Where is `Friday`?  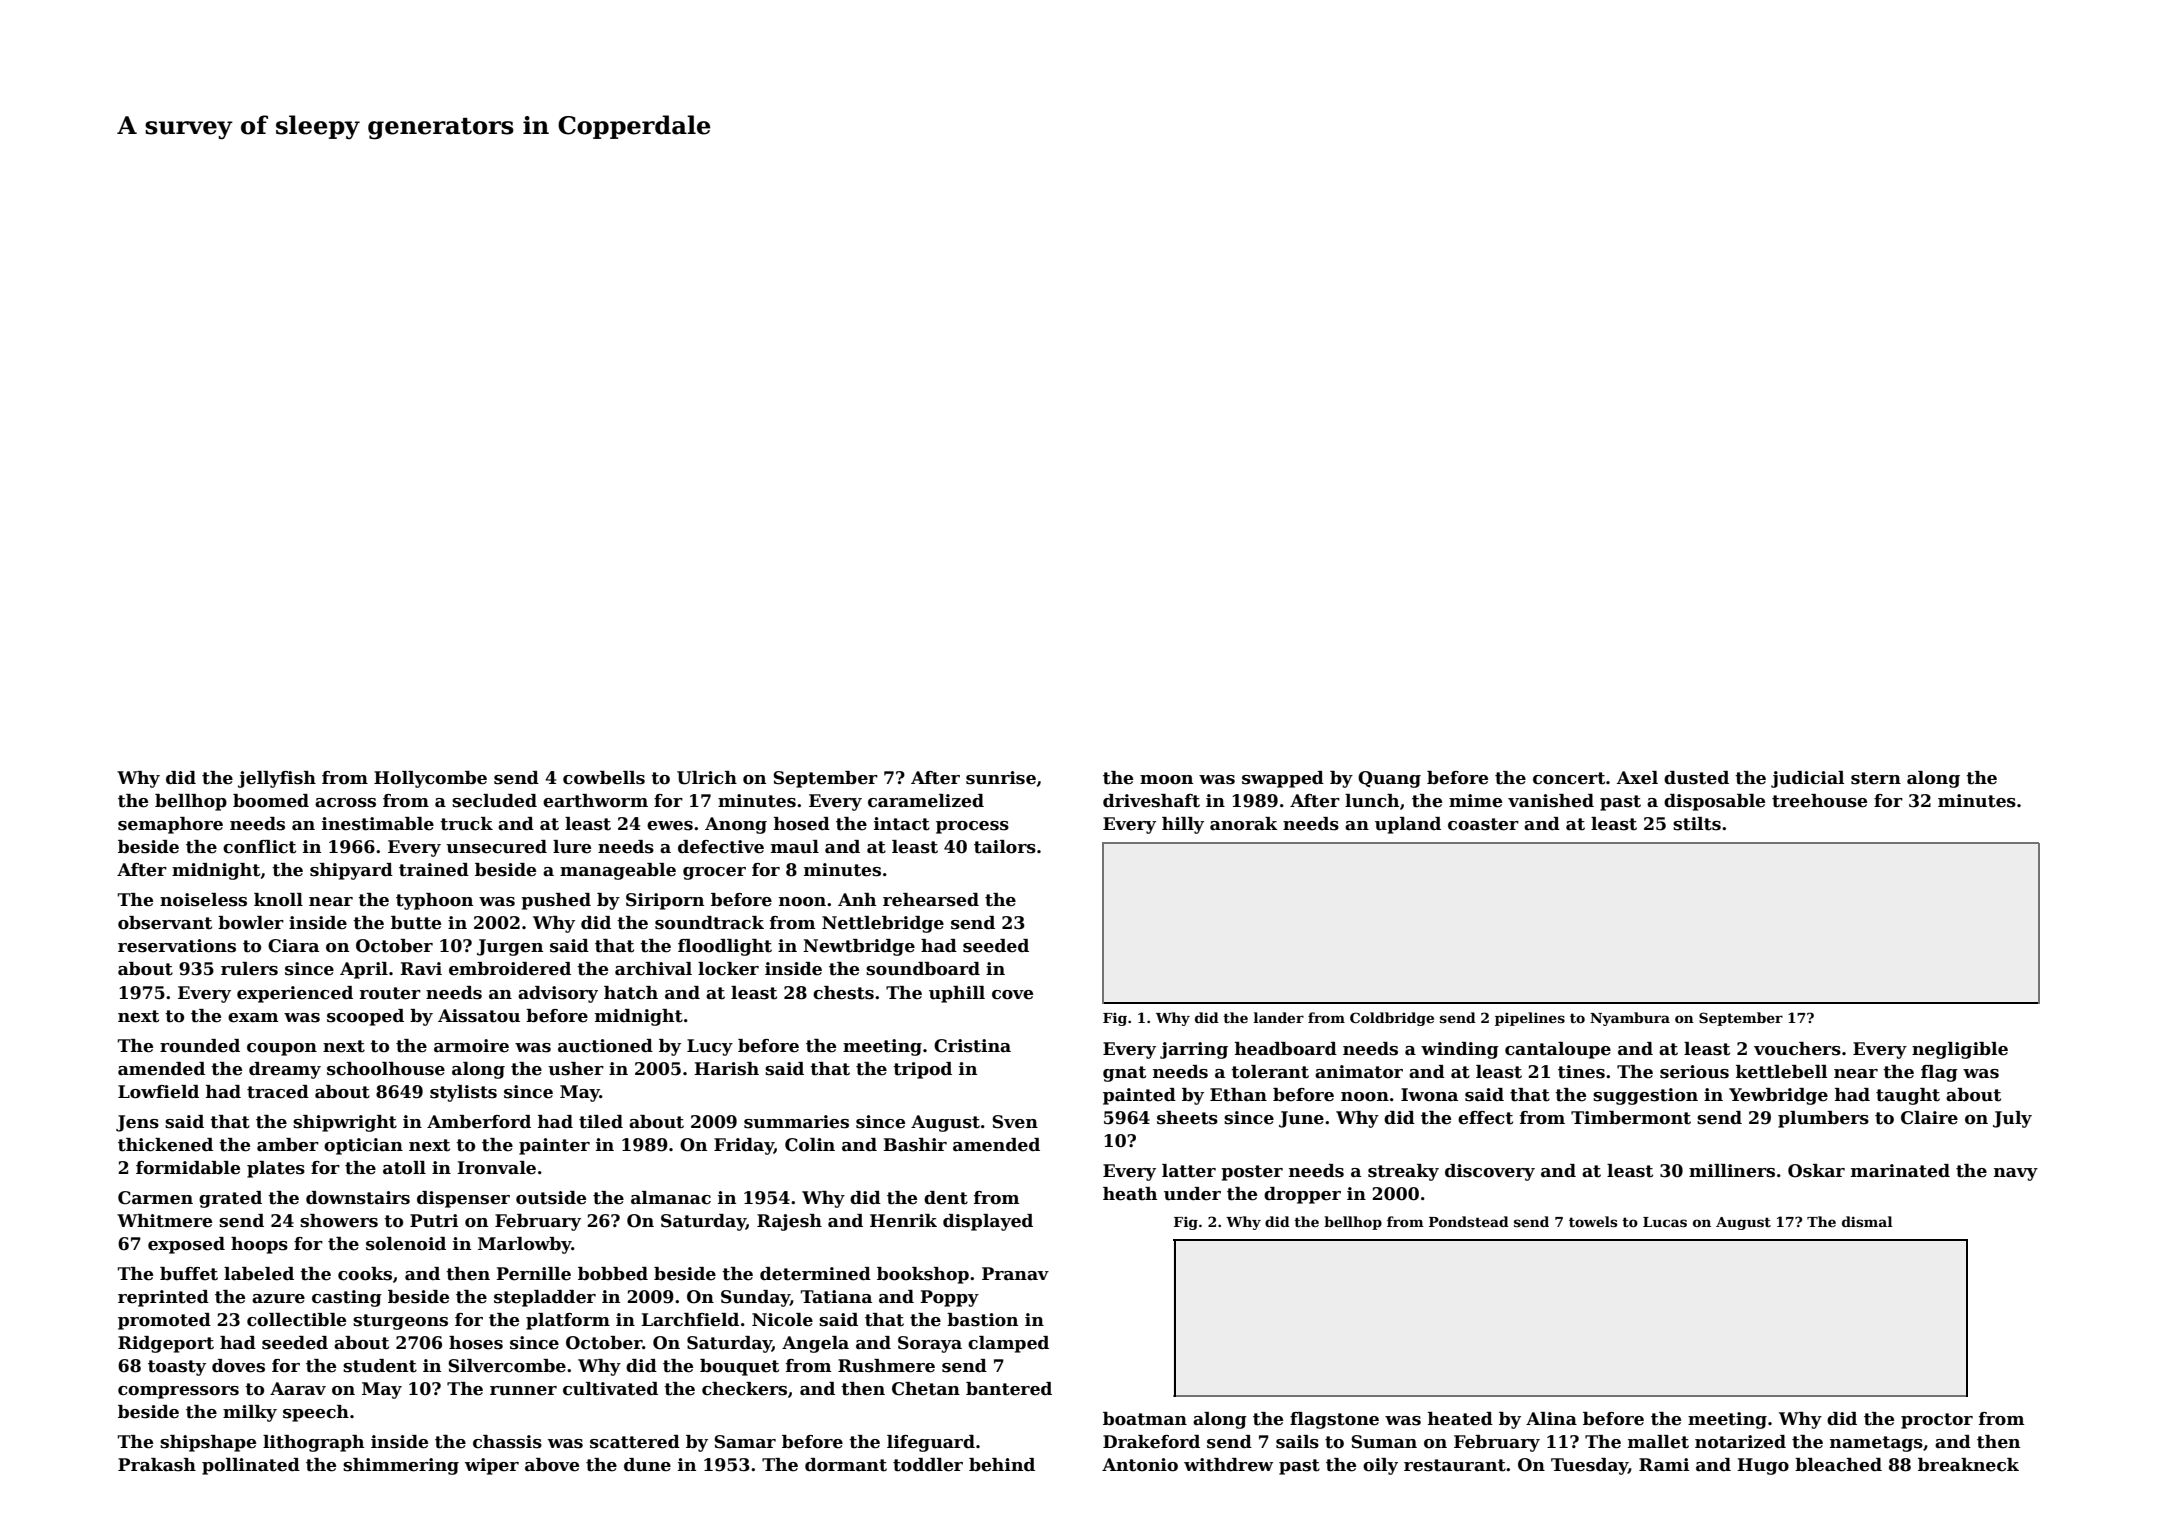
Friday is located at coordinates (744, 1146).
